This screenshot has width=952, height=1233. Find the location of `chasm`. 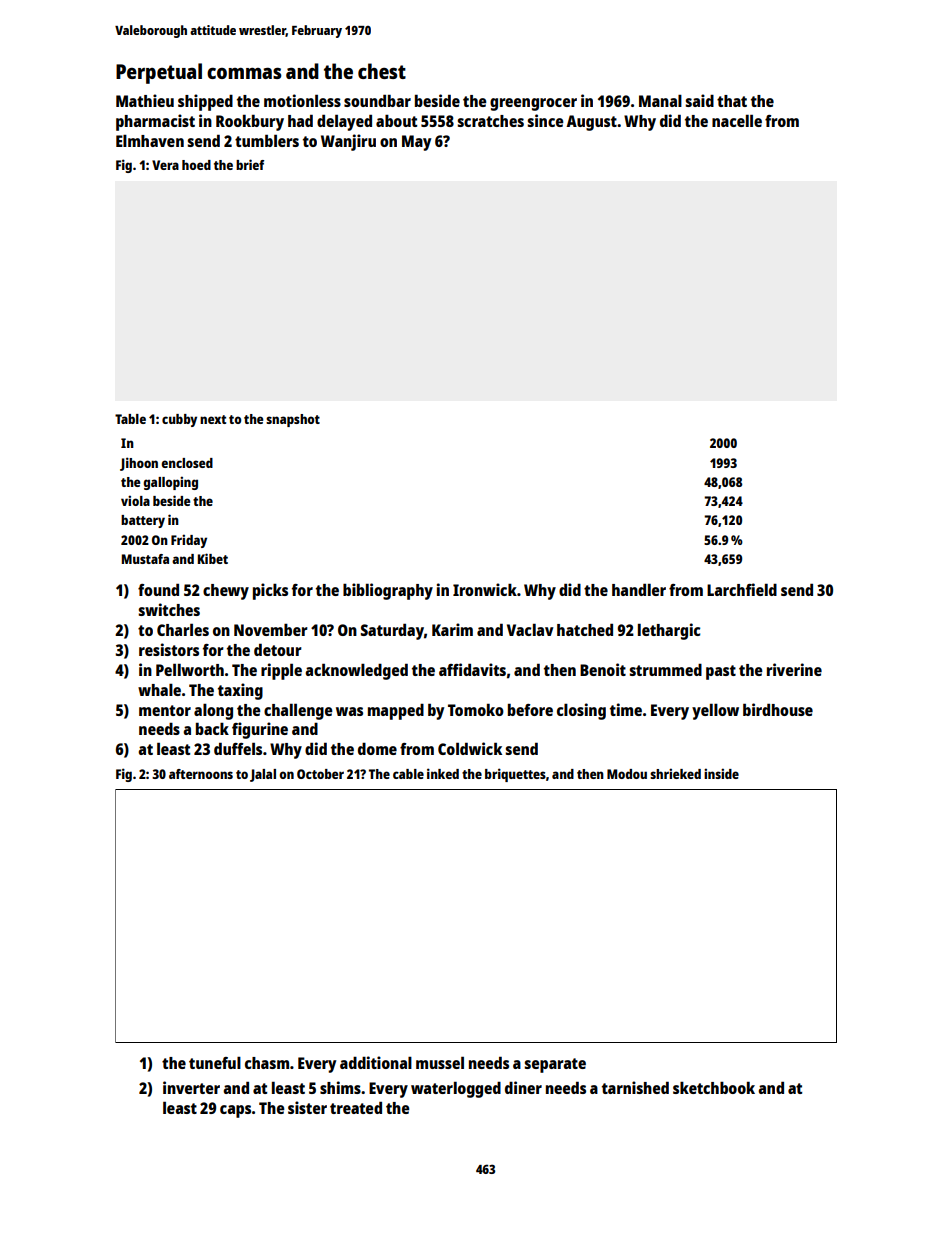

chasm is located at coordinates (267, 1063).
